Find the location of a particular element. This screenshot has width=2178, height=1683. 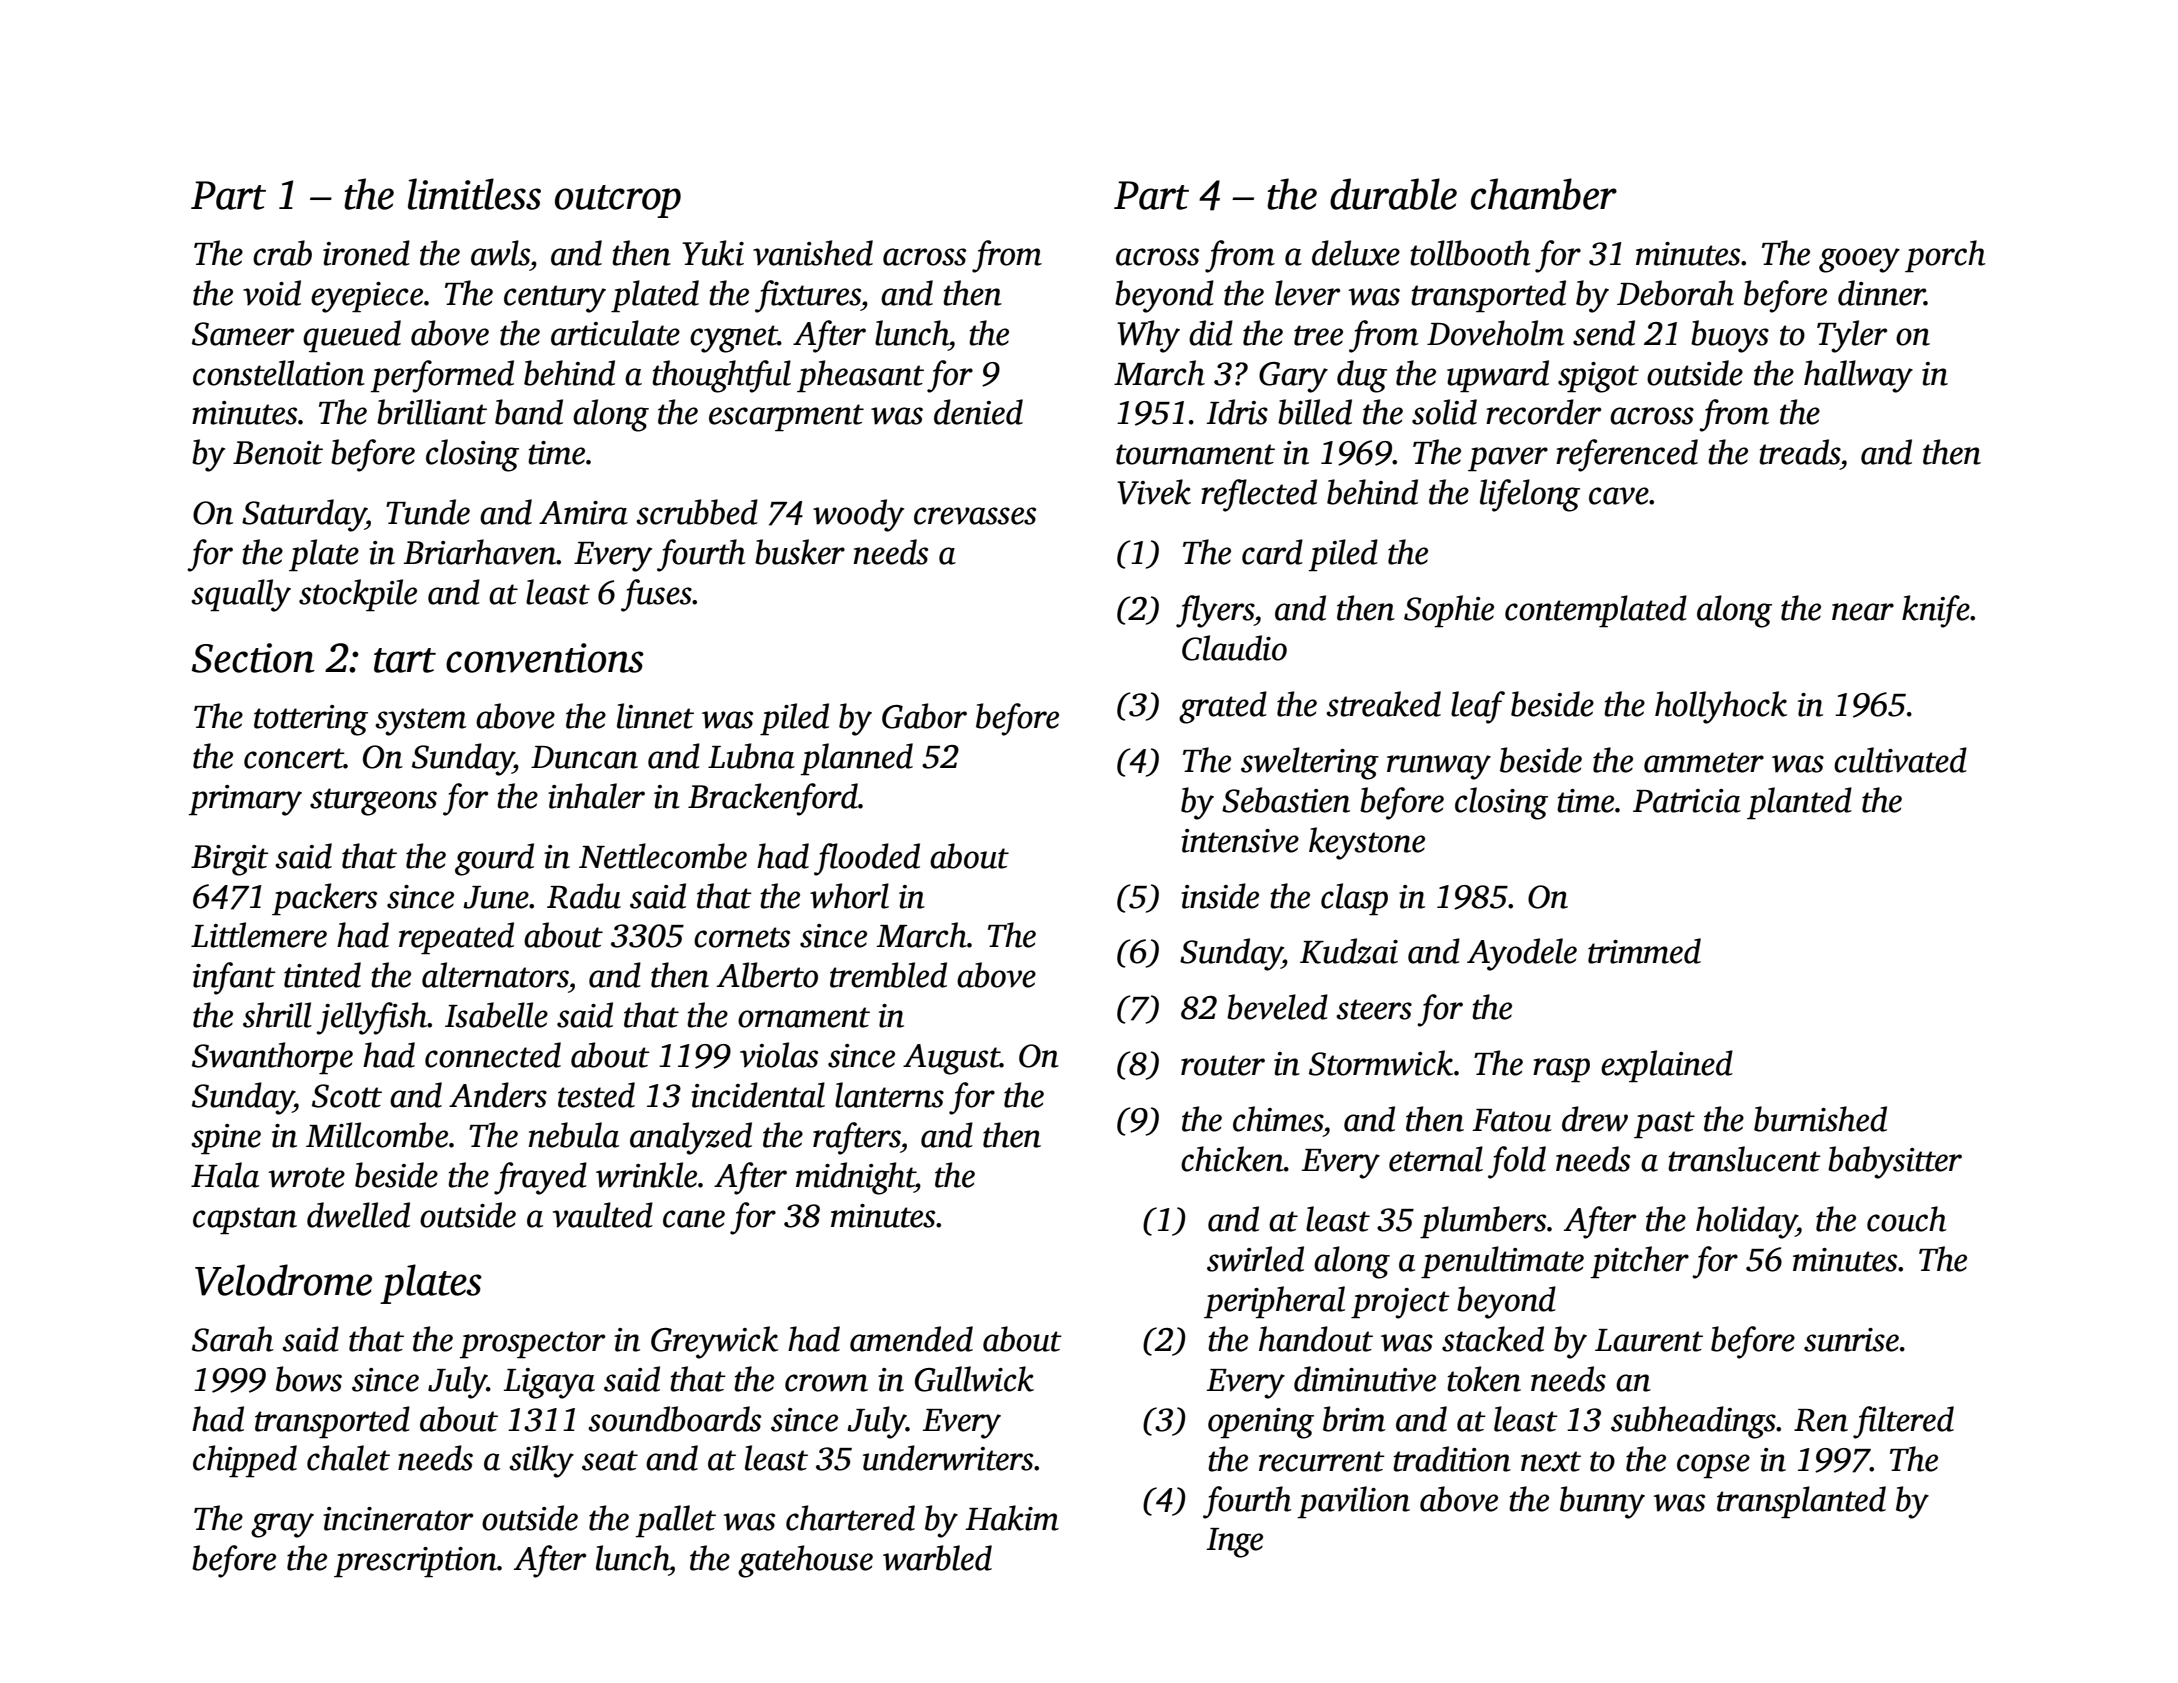

porch is located at coordinates (1945, 256).
